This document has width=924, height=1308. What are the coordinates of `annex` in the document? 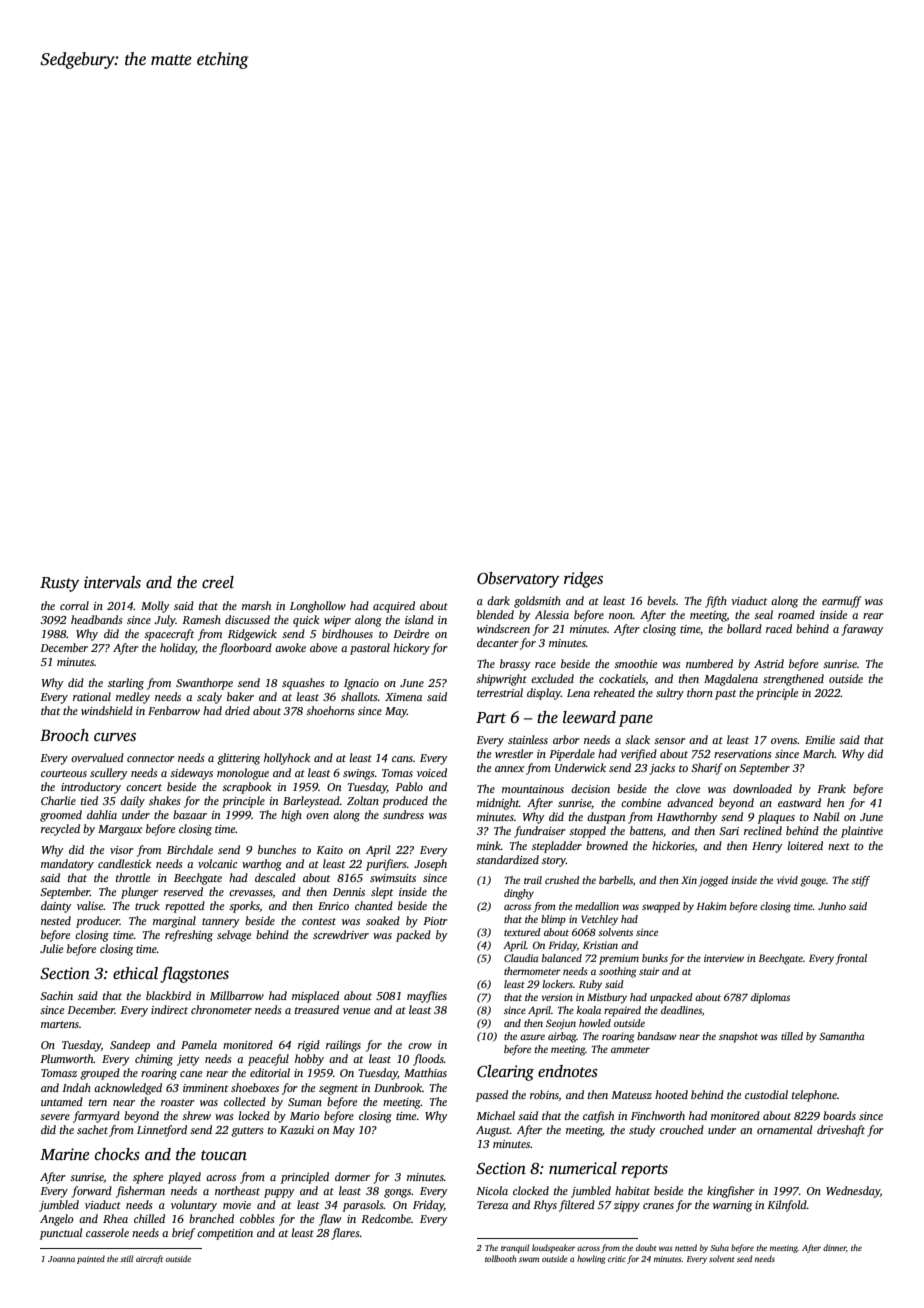 It's located at (509, 769).
